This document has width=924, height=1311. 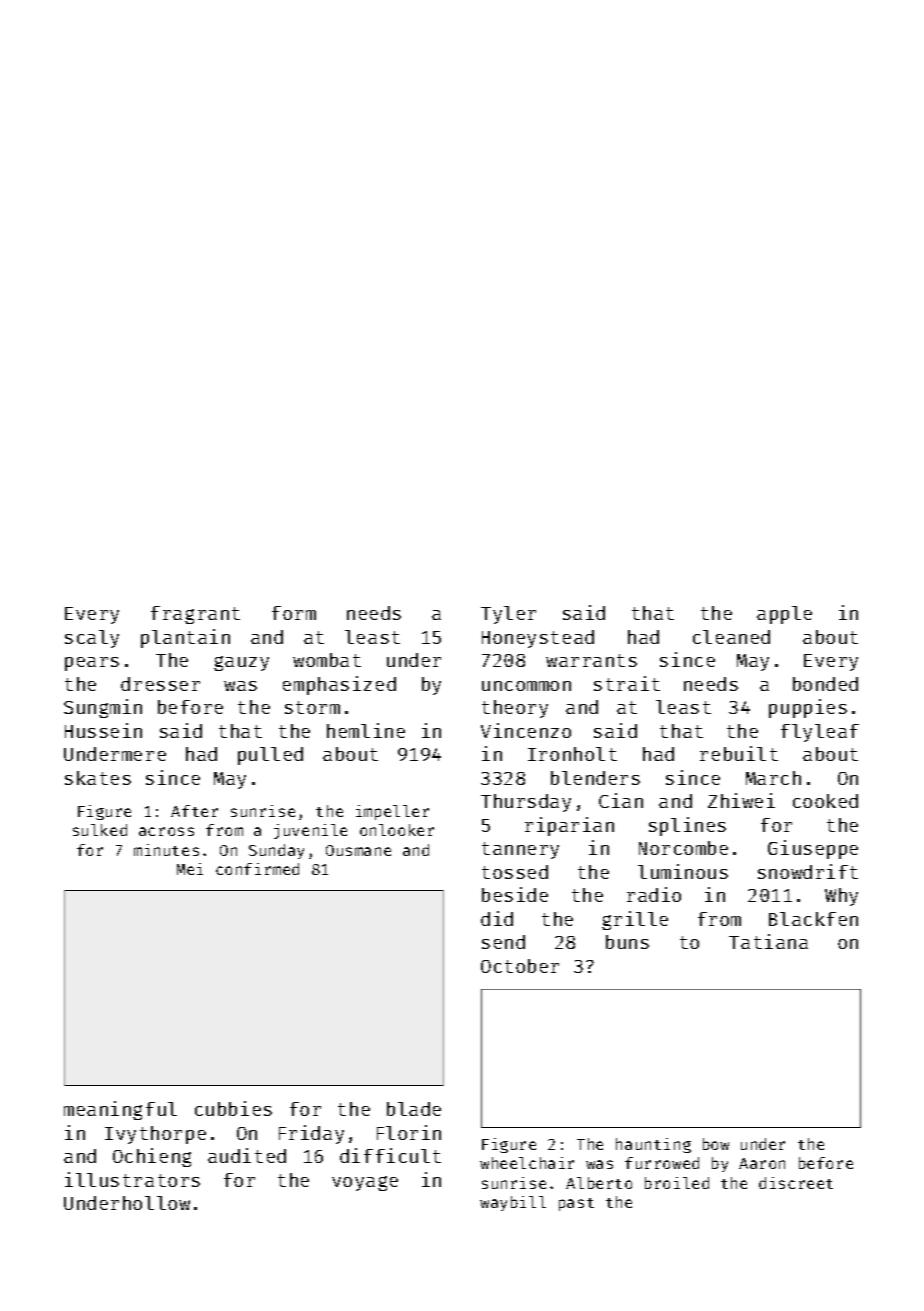 What do you see at coordinates (132, 1179) in the document?
I see `illustrators` at bounding box center [132, 1179].
